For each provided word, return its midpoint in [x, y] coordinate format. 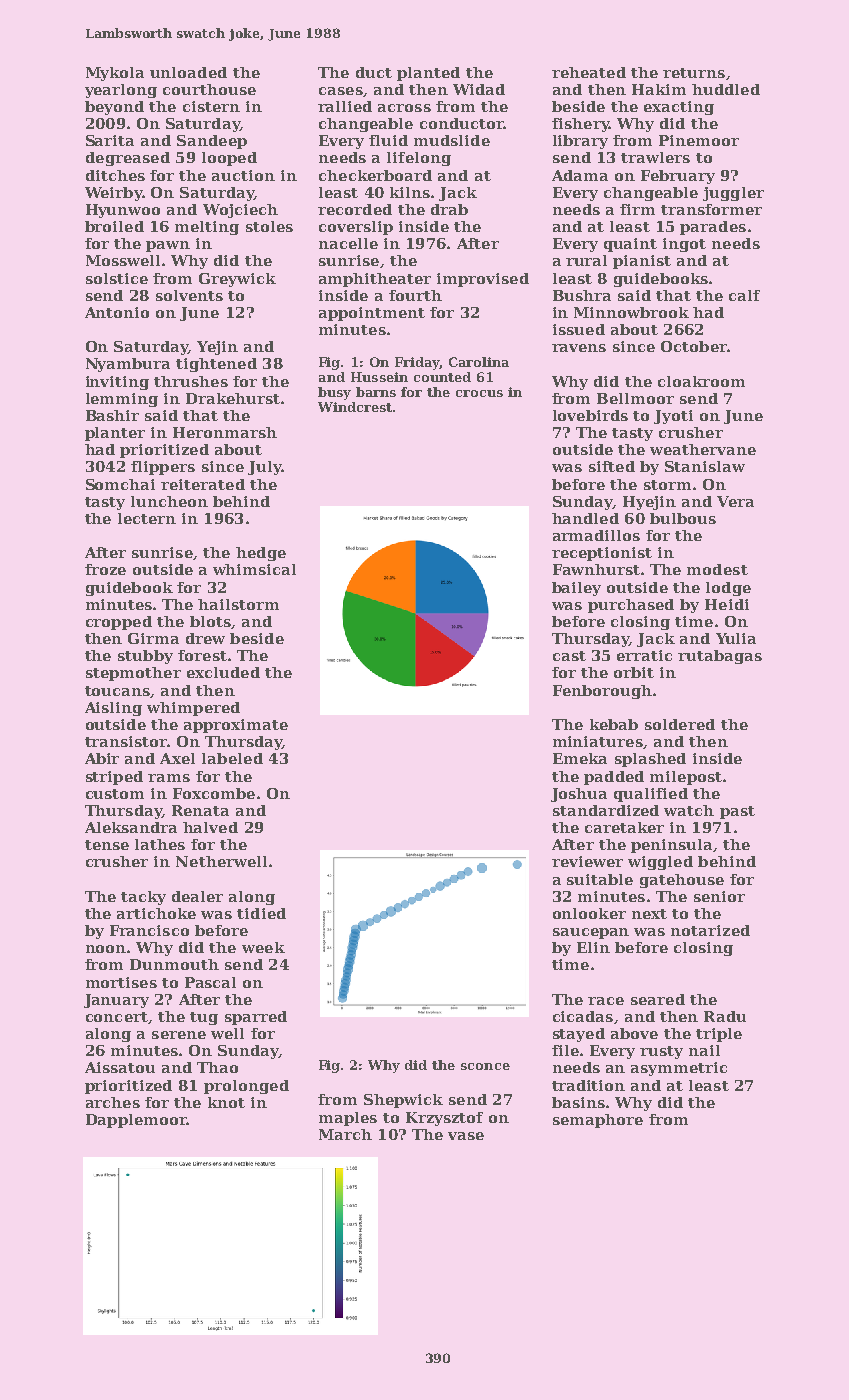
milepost [686, 778]
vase [466, 1136]
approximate [236, 726]
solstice [117, 278]
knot [226, 1102]
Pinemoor [699, 140]
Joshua [579, 795]
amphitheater [375, 280]
